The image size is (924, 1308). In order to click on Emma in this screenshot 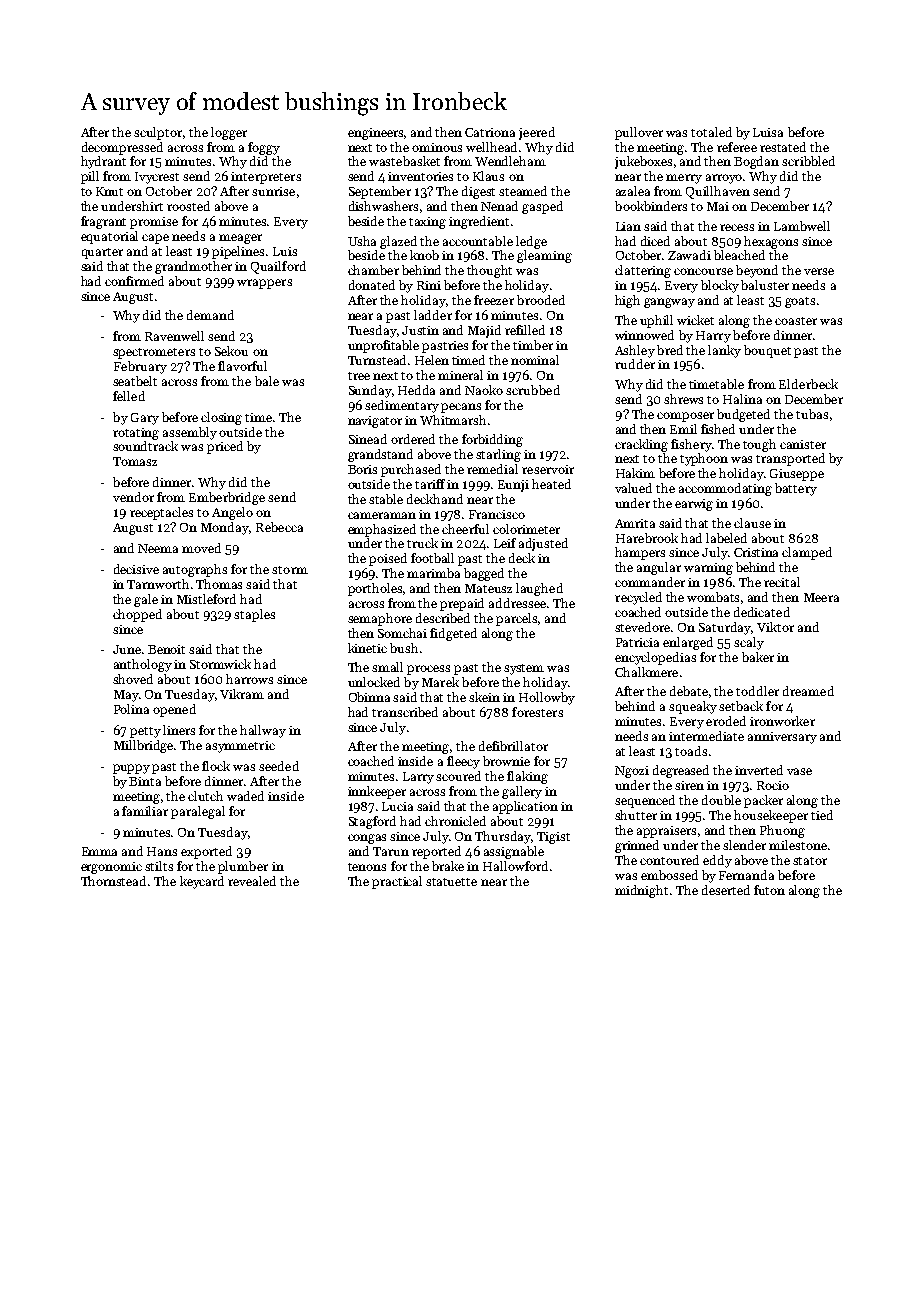, I will do `click(99, 851)`.
